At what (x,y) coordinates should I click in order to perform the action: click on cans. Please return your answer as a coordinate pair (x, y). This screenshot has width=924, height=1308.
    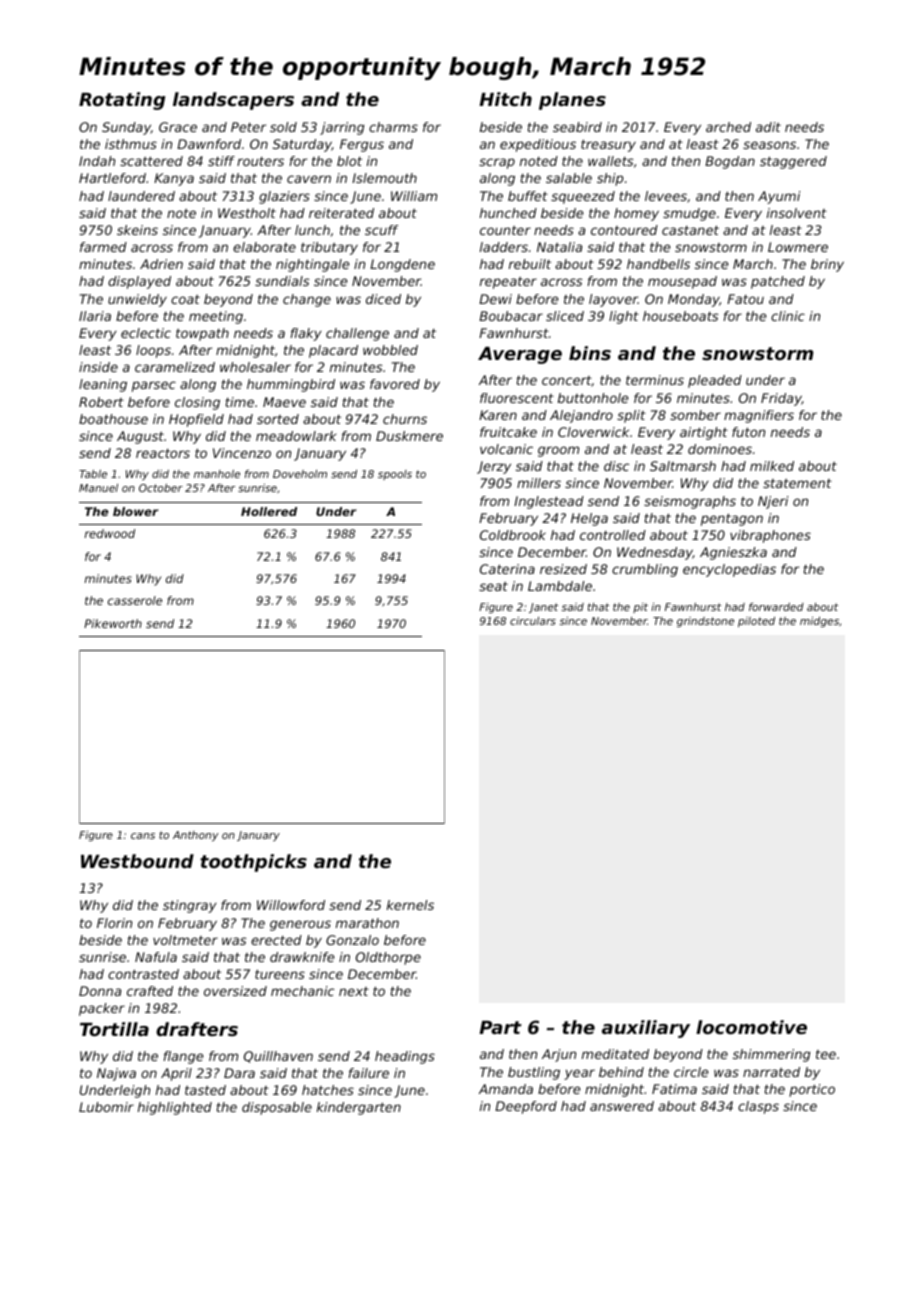
    Looking at the image, I should click on (143, 836).
